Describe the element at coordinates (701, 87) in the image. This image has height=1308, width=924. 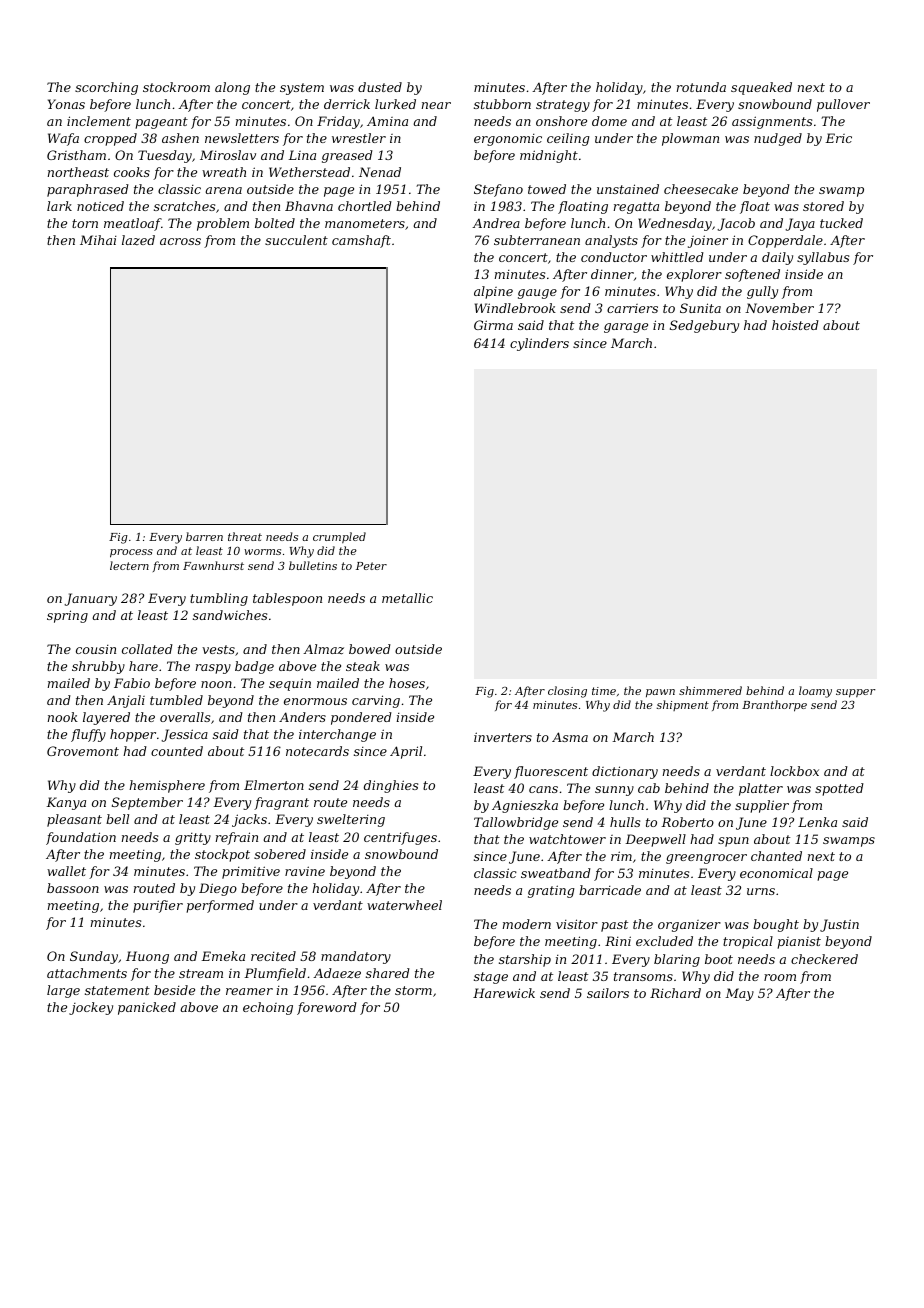
I see `rotunda` at that location.
